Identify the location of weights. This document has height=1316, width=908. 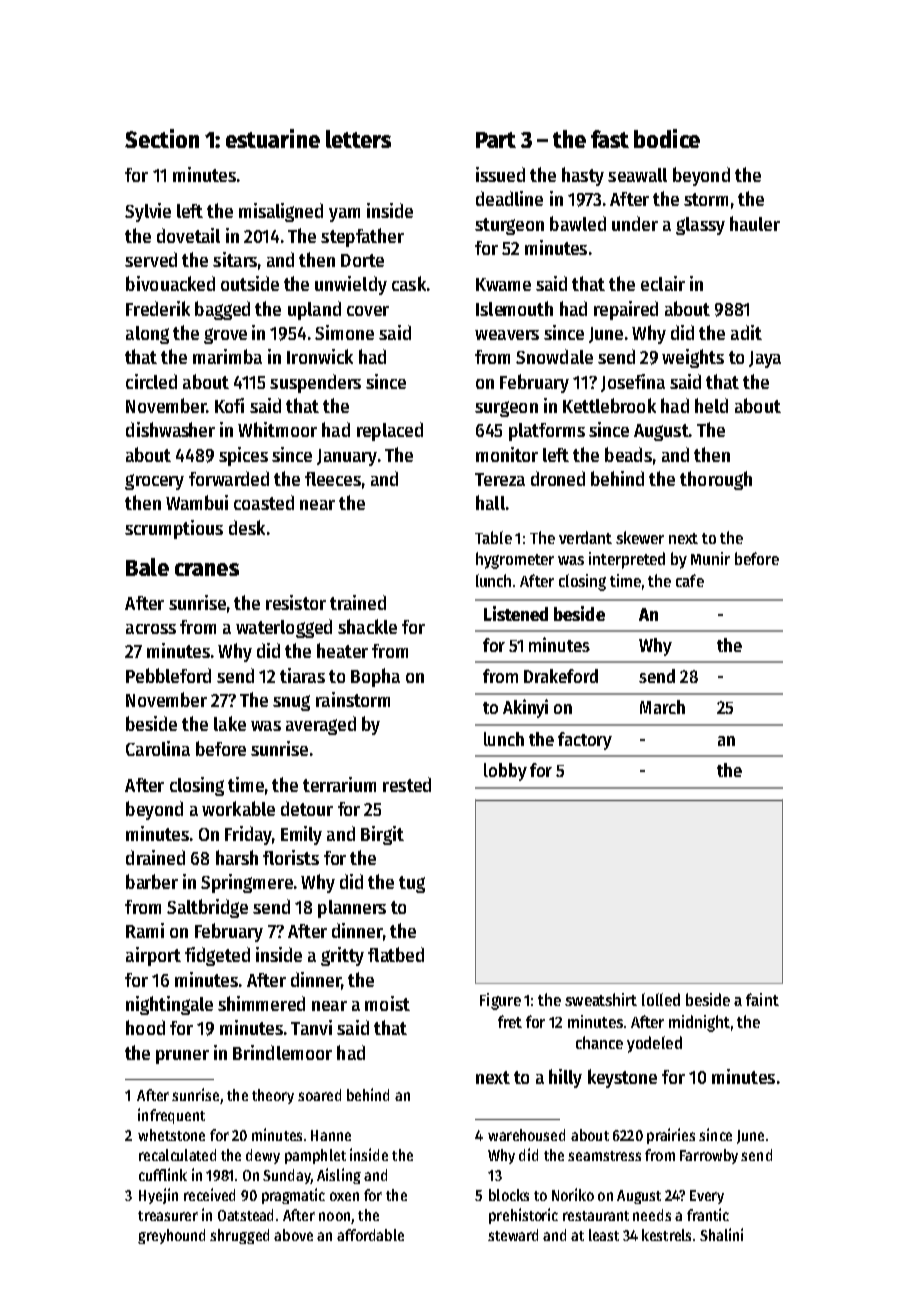
(693, 358).
